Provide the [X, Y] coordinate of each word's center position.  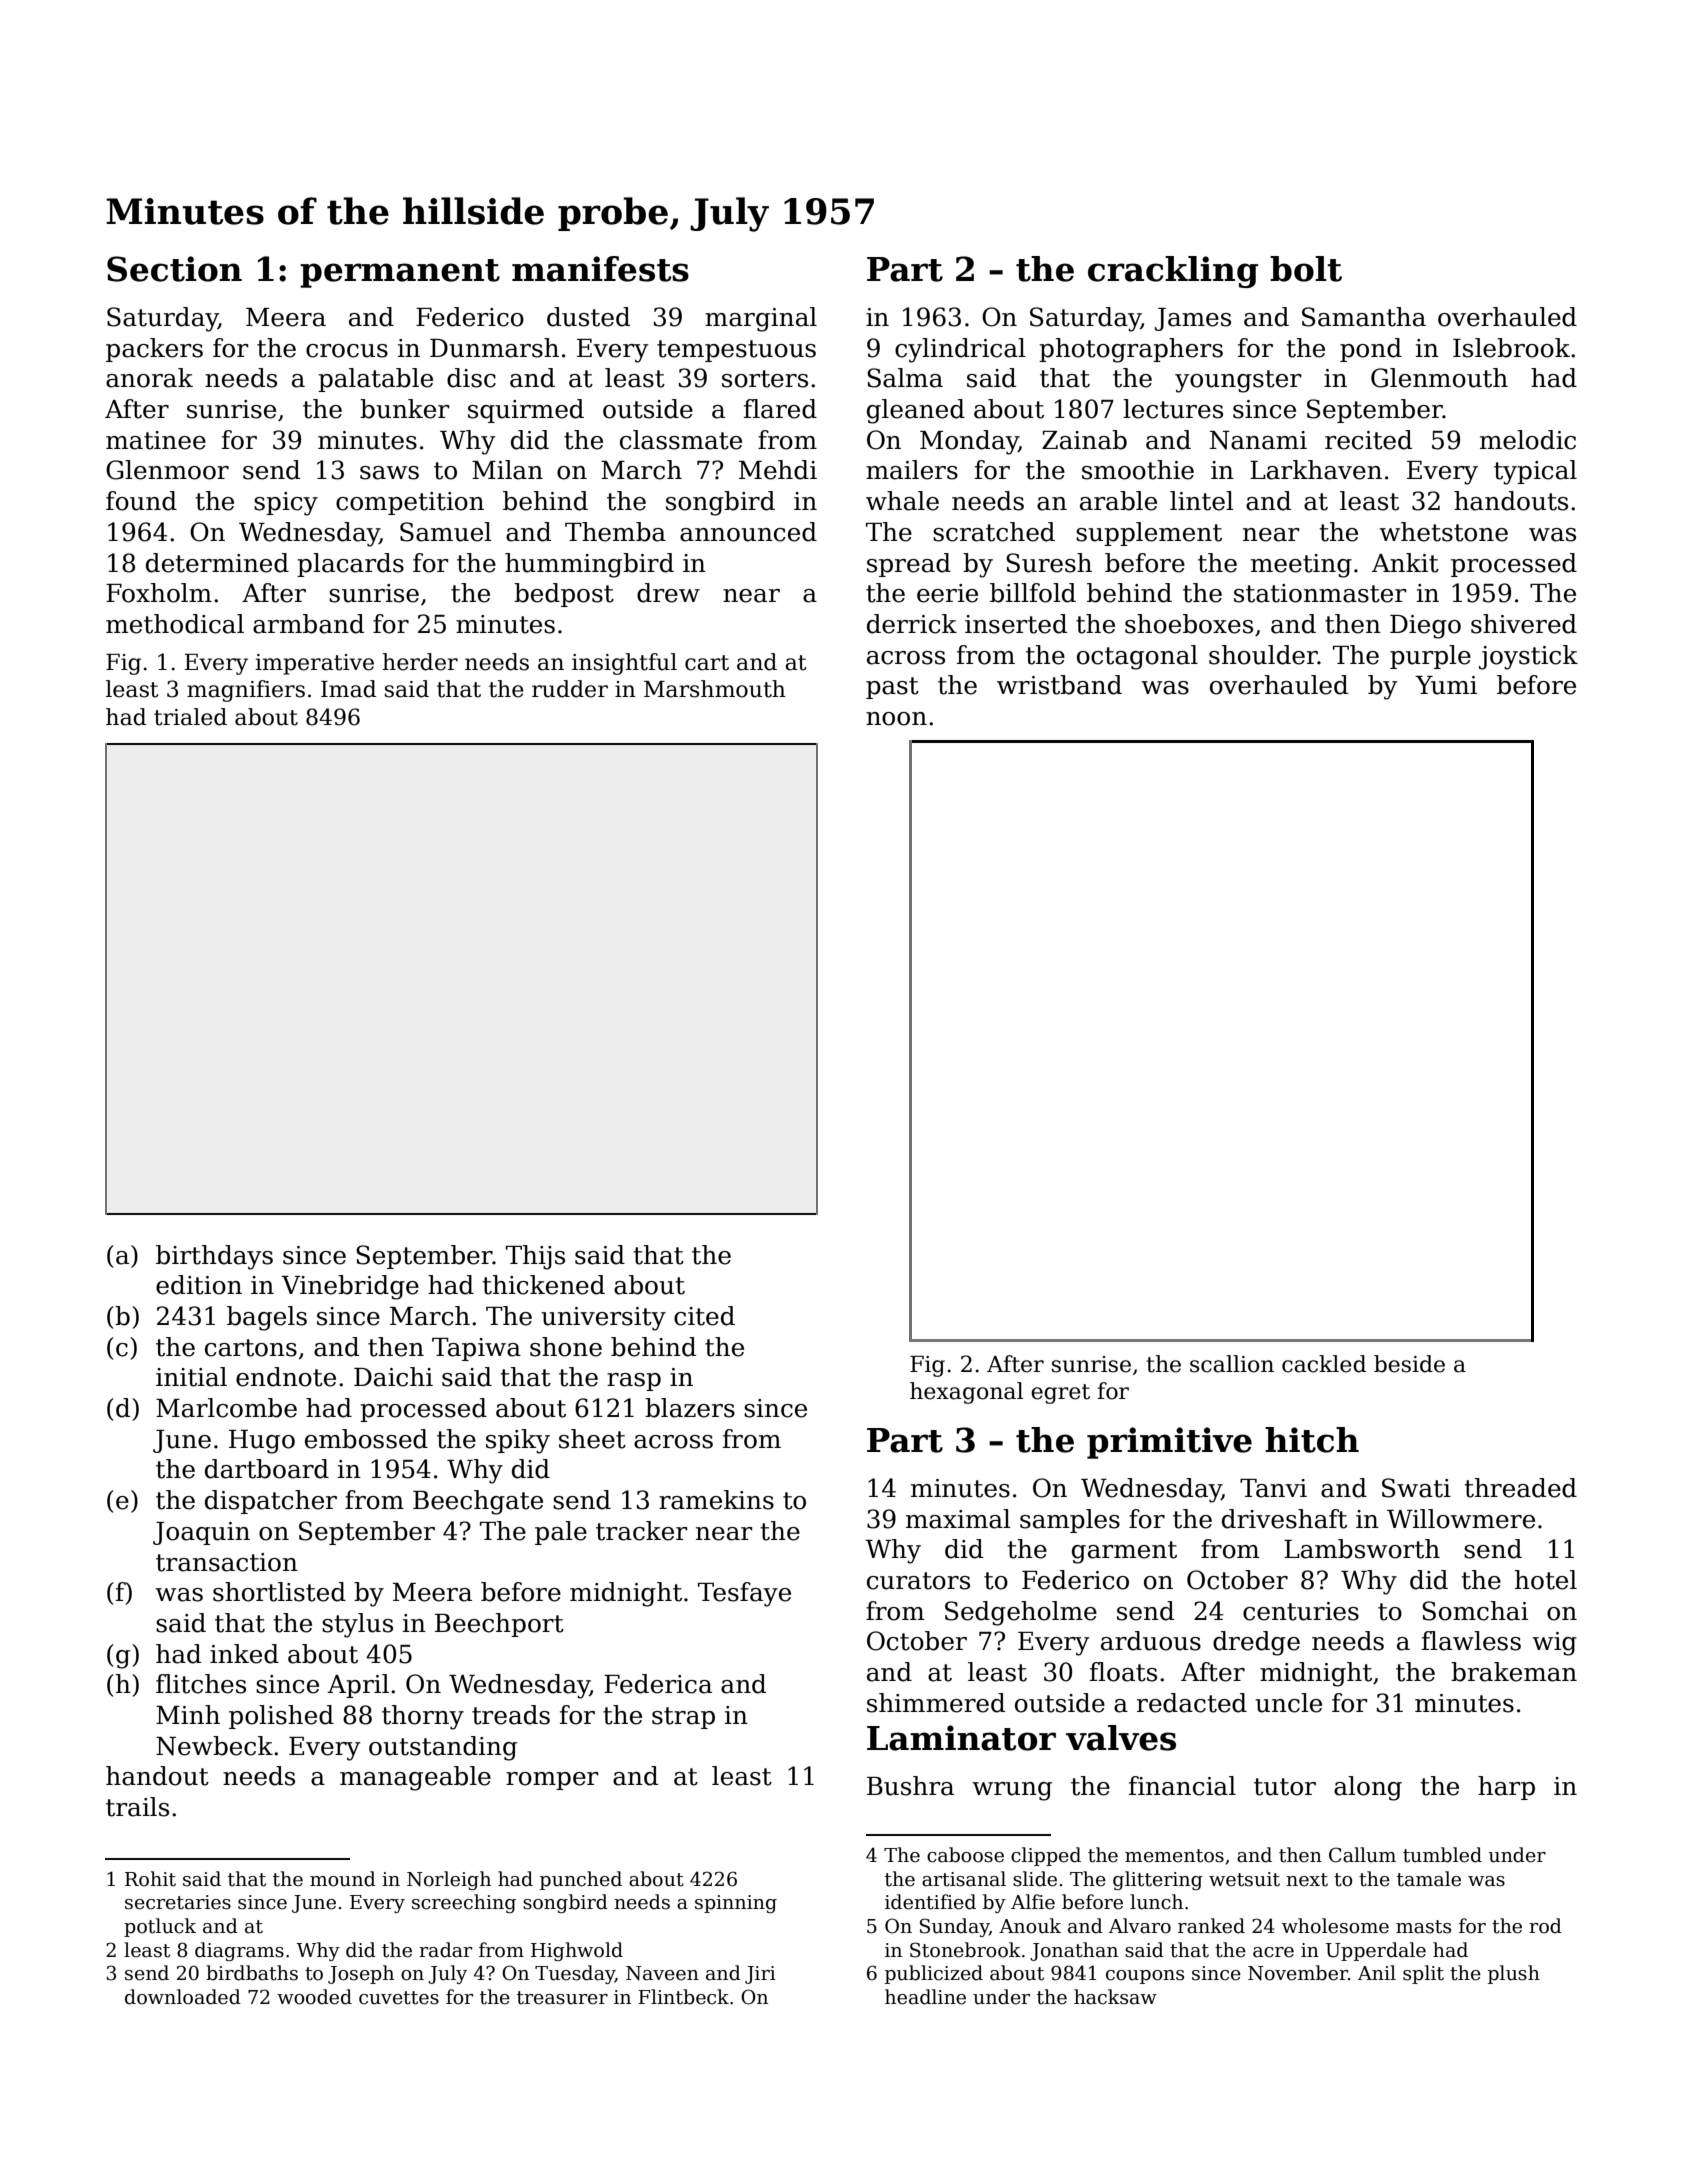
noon [896, 719]
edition [199, 1285]
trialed [190, 717]
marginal [761, 319]
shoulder [1263, 655]
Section [174, 269]
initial [191, 1377]
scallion [1232, 1364]
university [603, 1319]
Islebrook [1511, 348]
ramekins [716, 1500]
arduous [1151, 1641]
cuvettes [399, 1998]
